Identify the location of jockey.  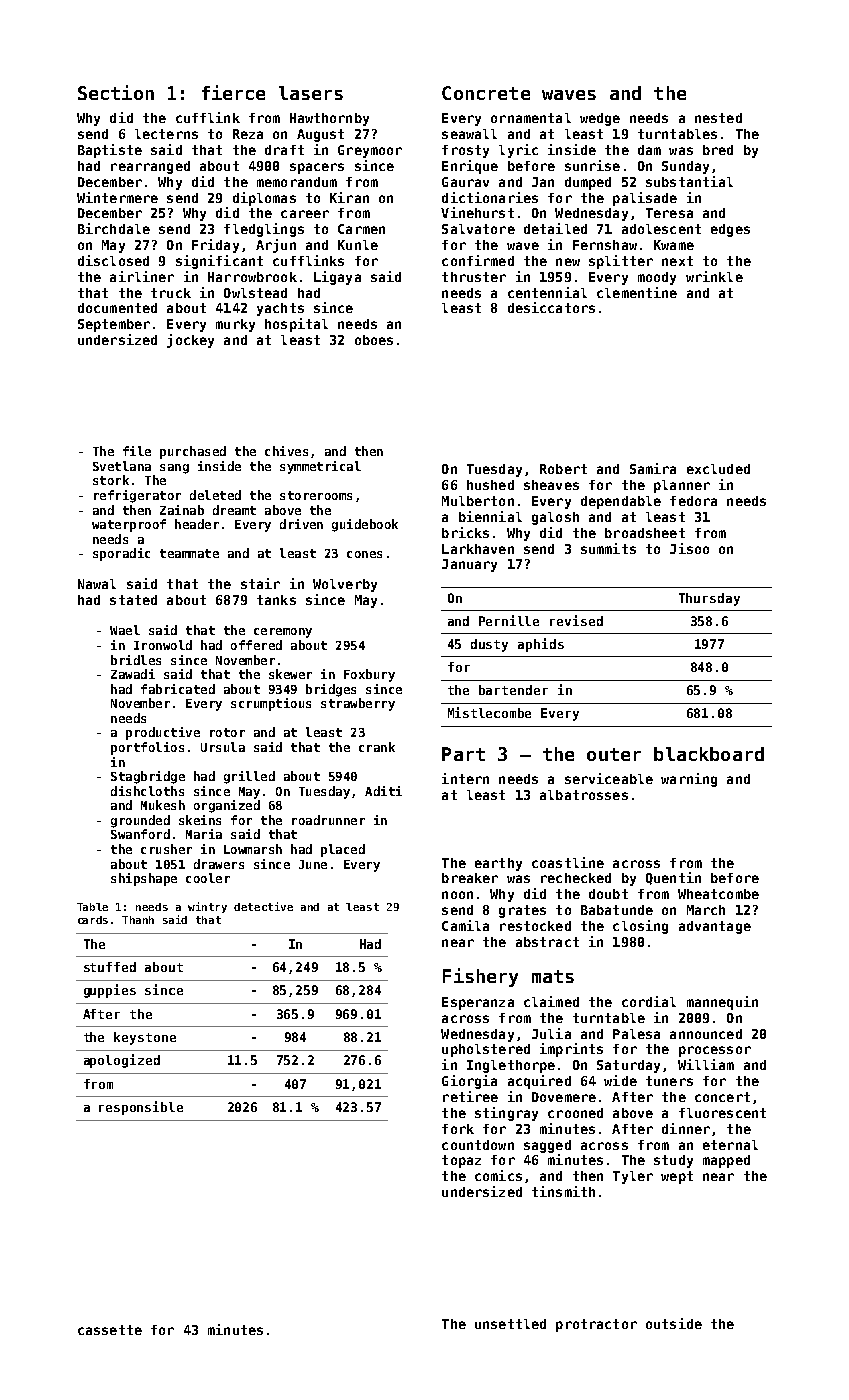
(190, 341).
